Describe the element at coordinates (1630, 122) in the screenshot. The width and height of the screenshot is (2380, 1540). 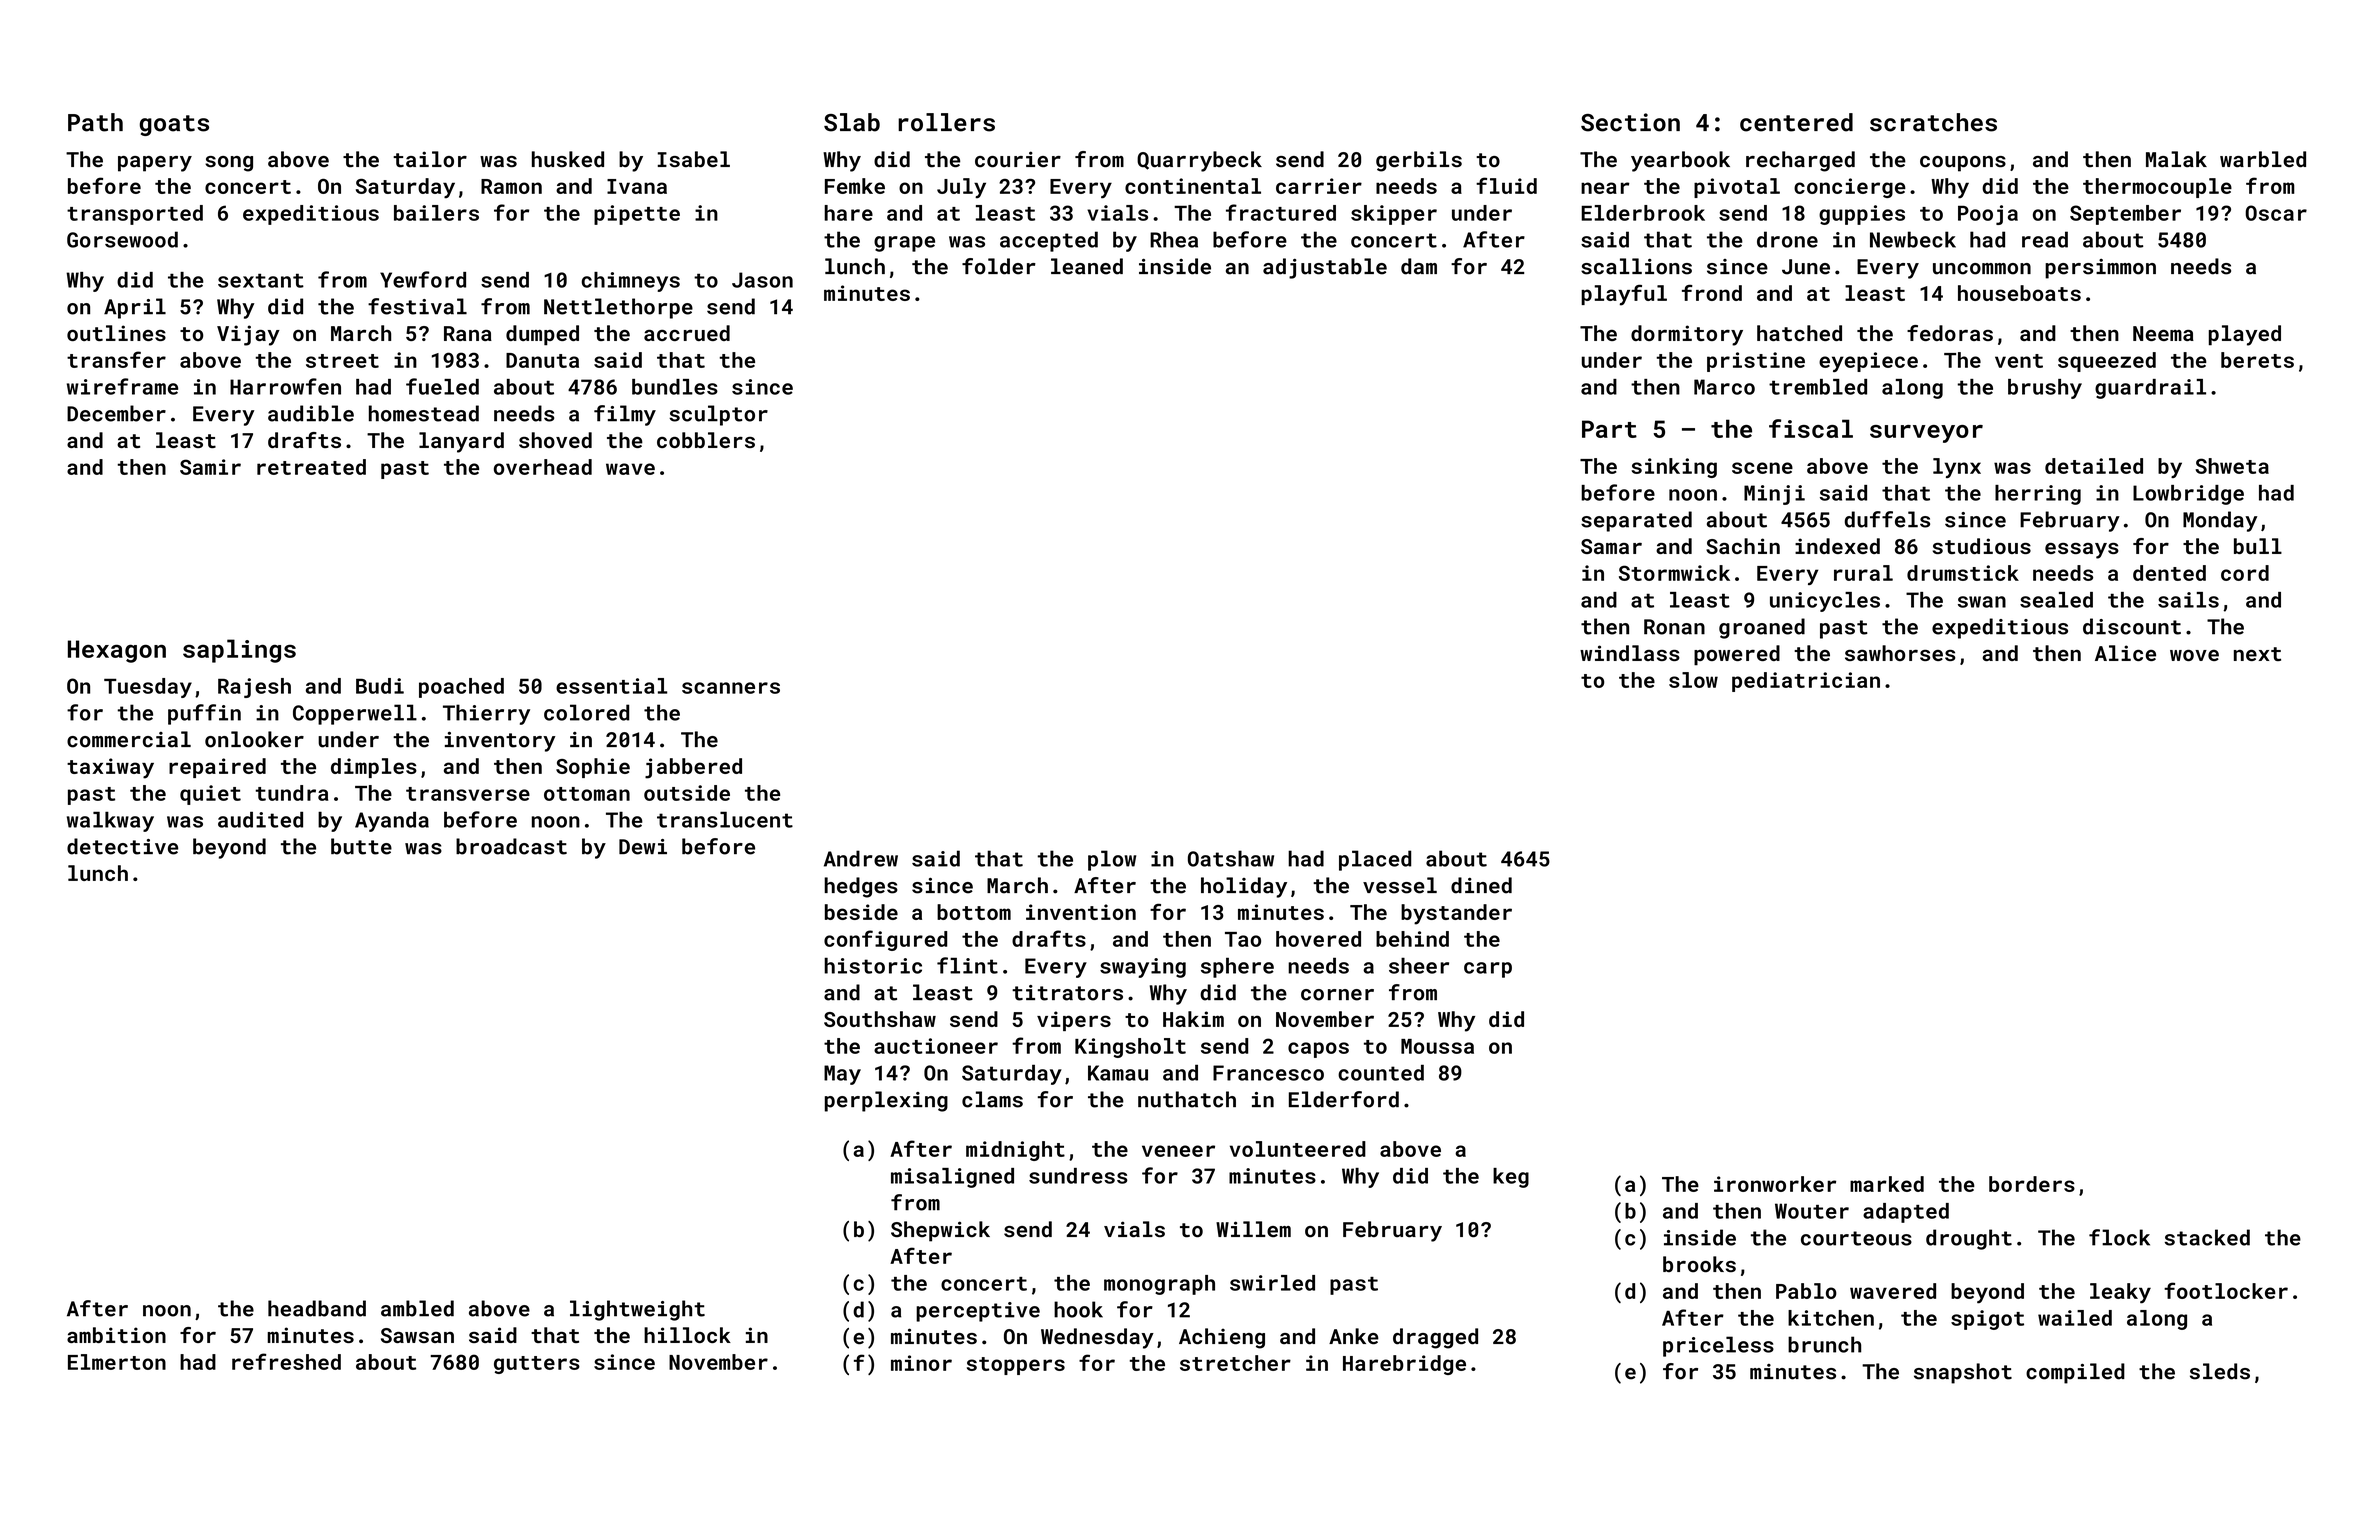
I see `Section` at that location.
